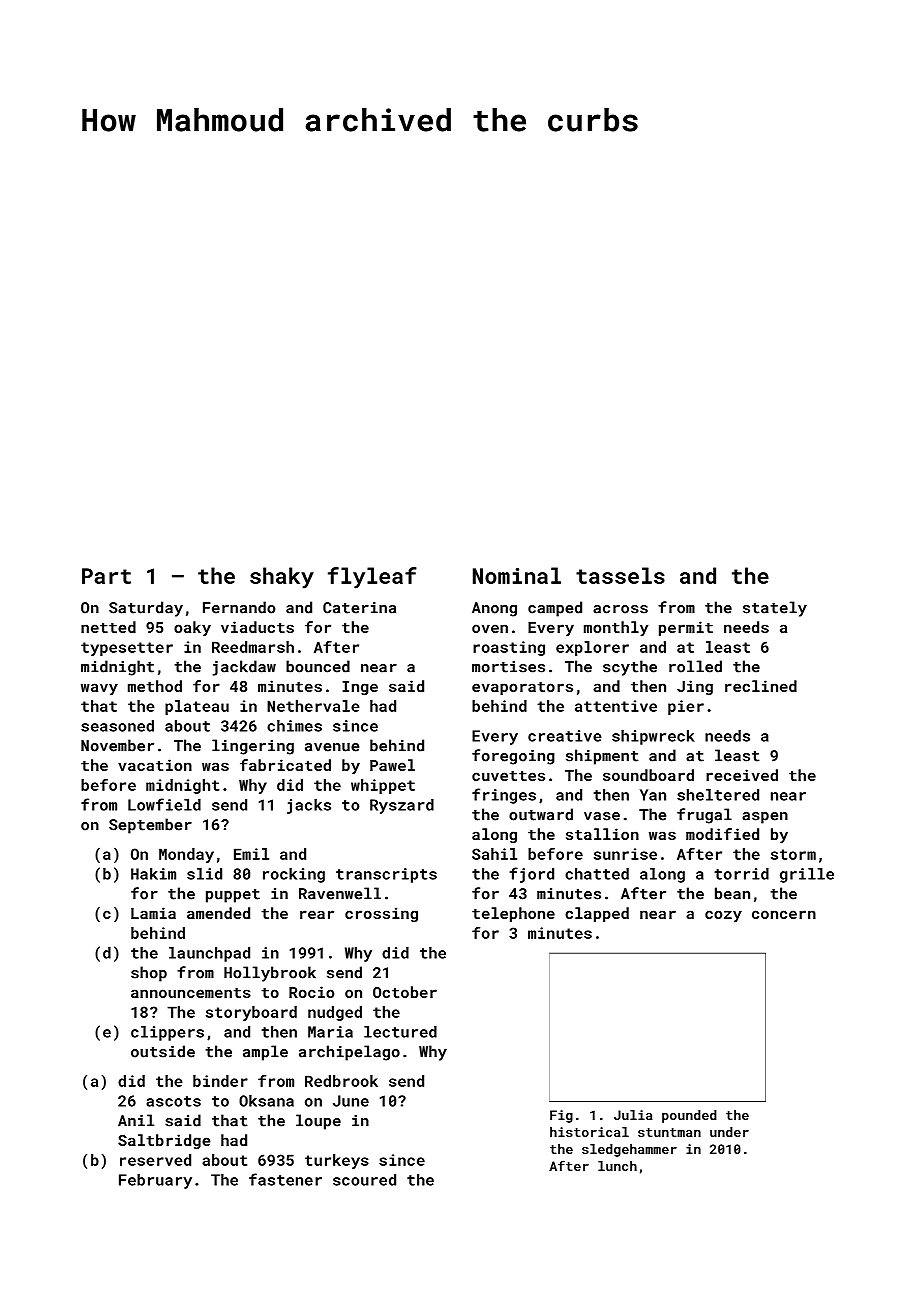 This screenshot has height=1308, width=924. What do you see at coordinates (761, 686) in the screenshot?
I see `reclined` at bounding box center [761, 686].
